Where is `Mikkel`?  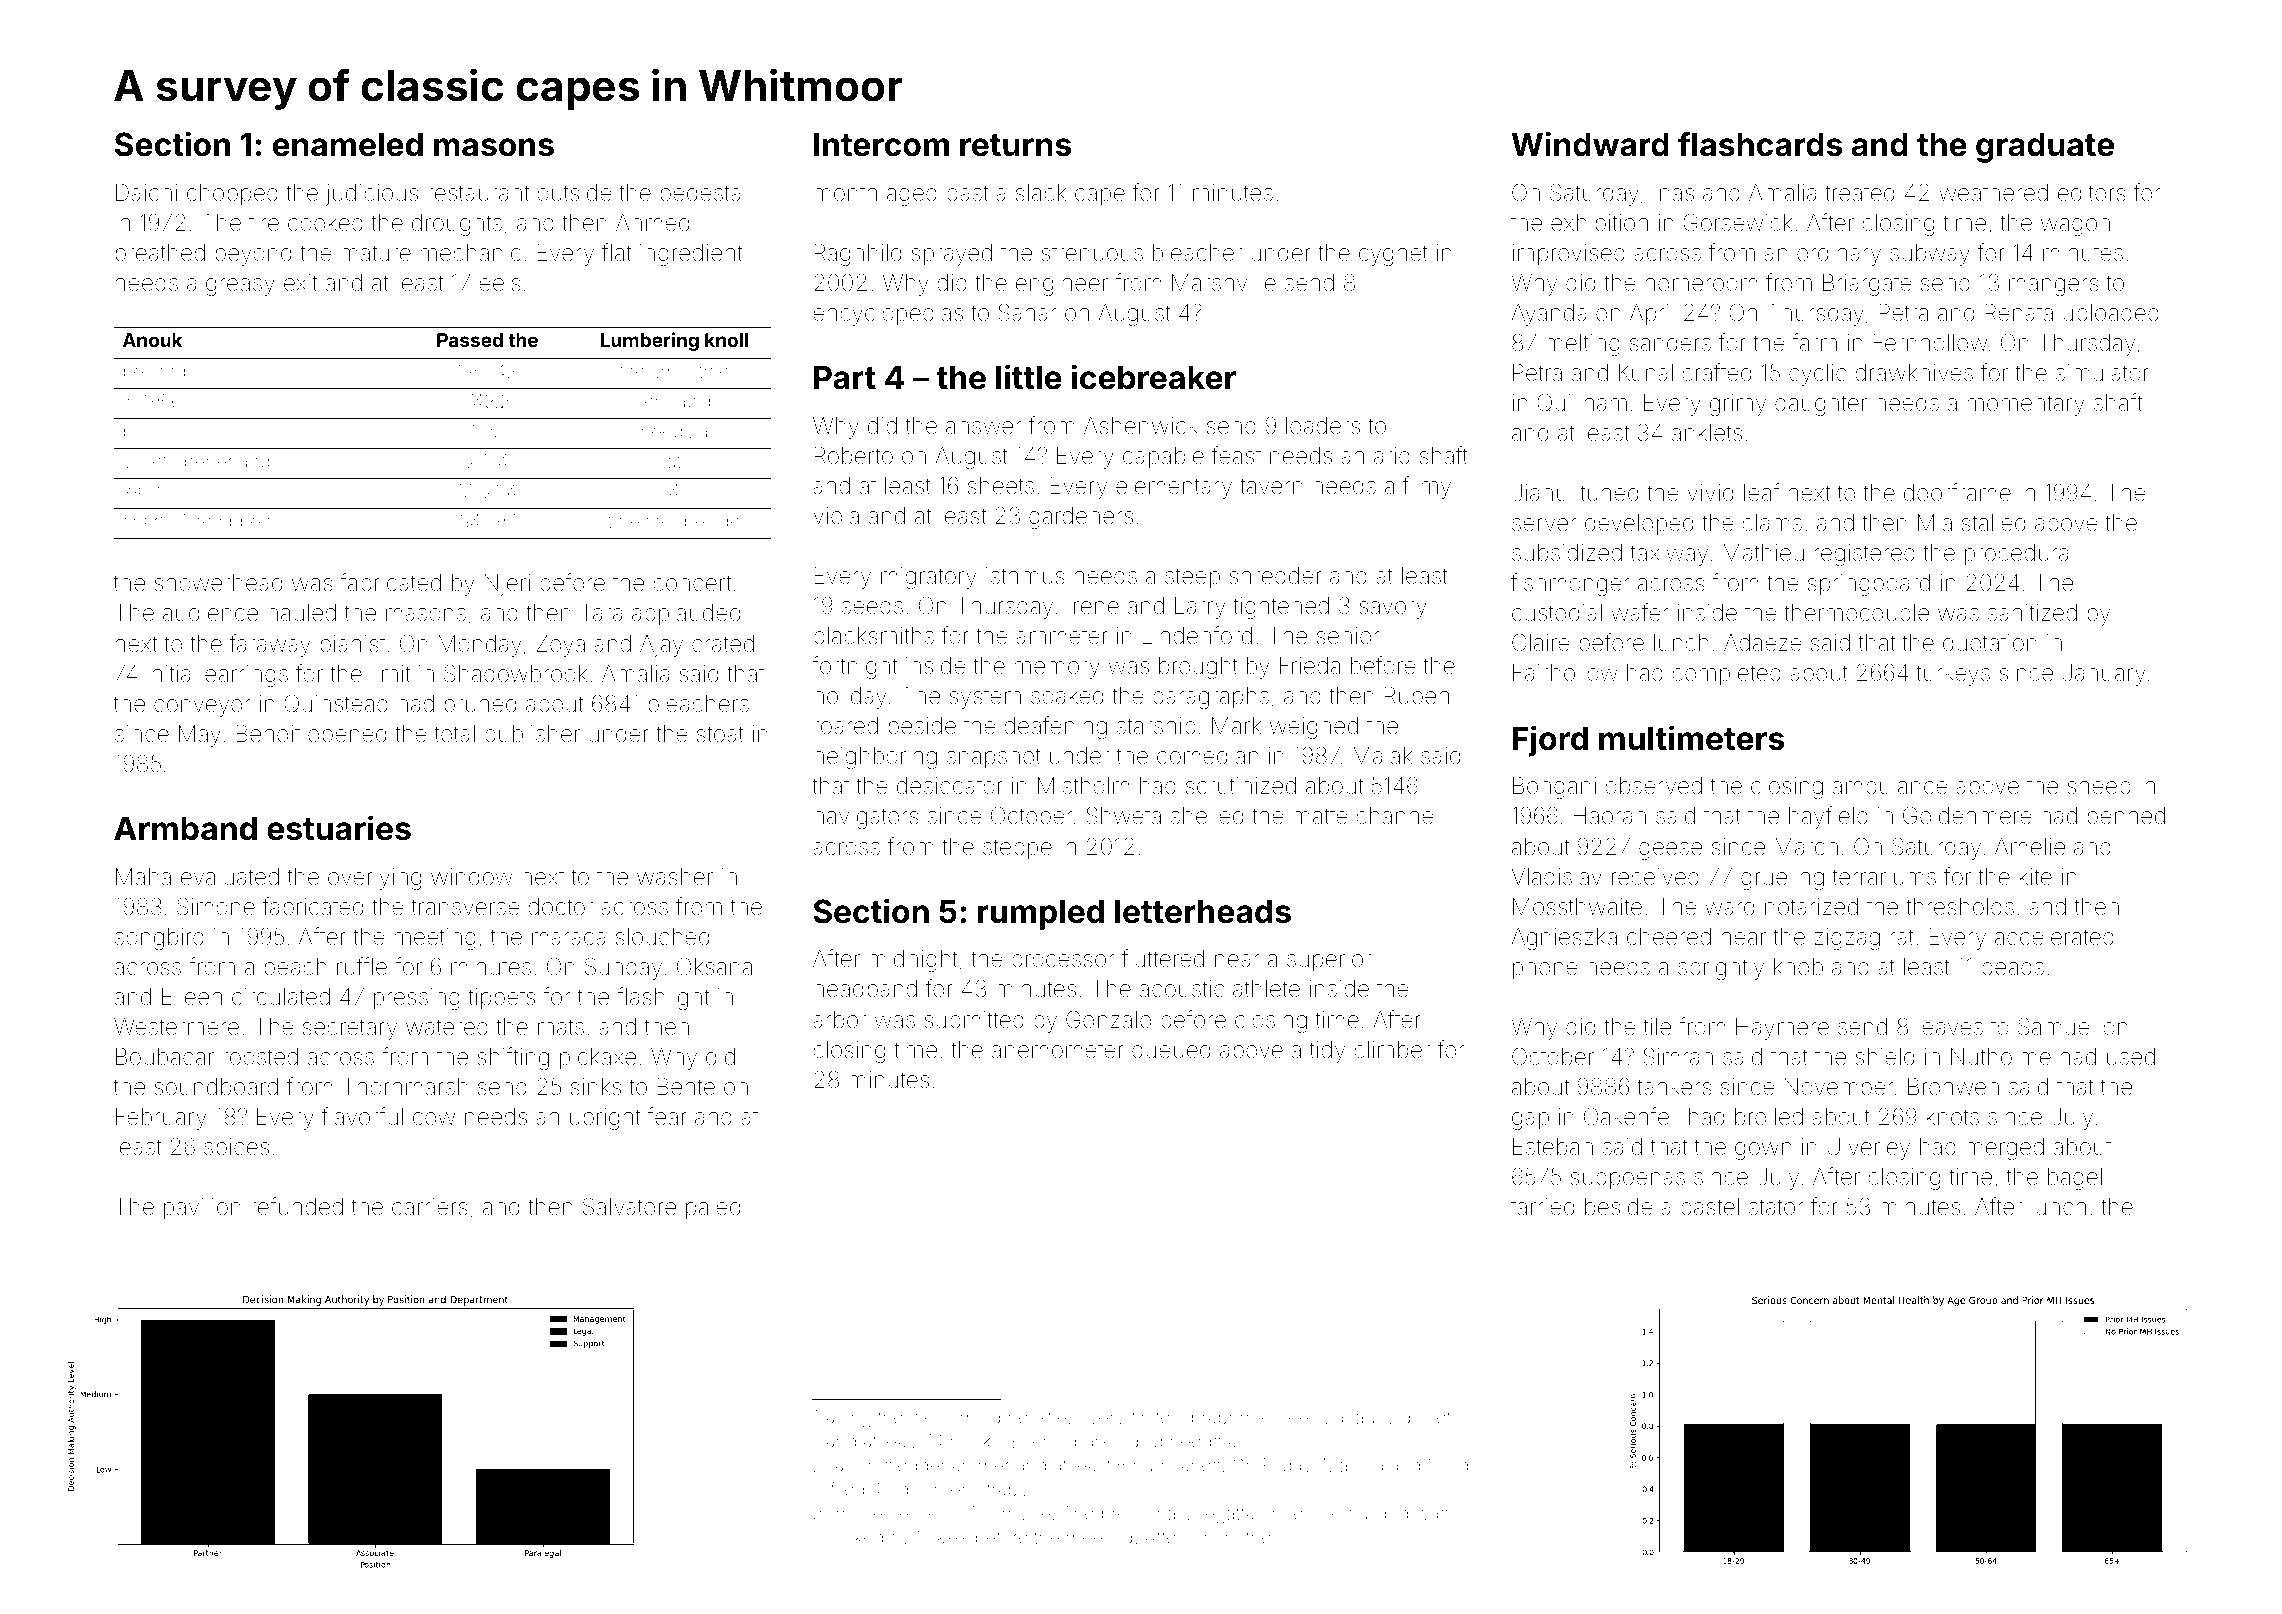
Mikkel is located at coordinates (943, 1537).
